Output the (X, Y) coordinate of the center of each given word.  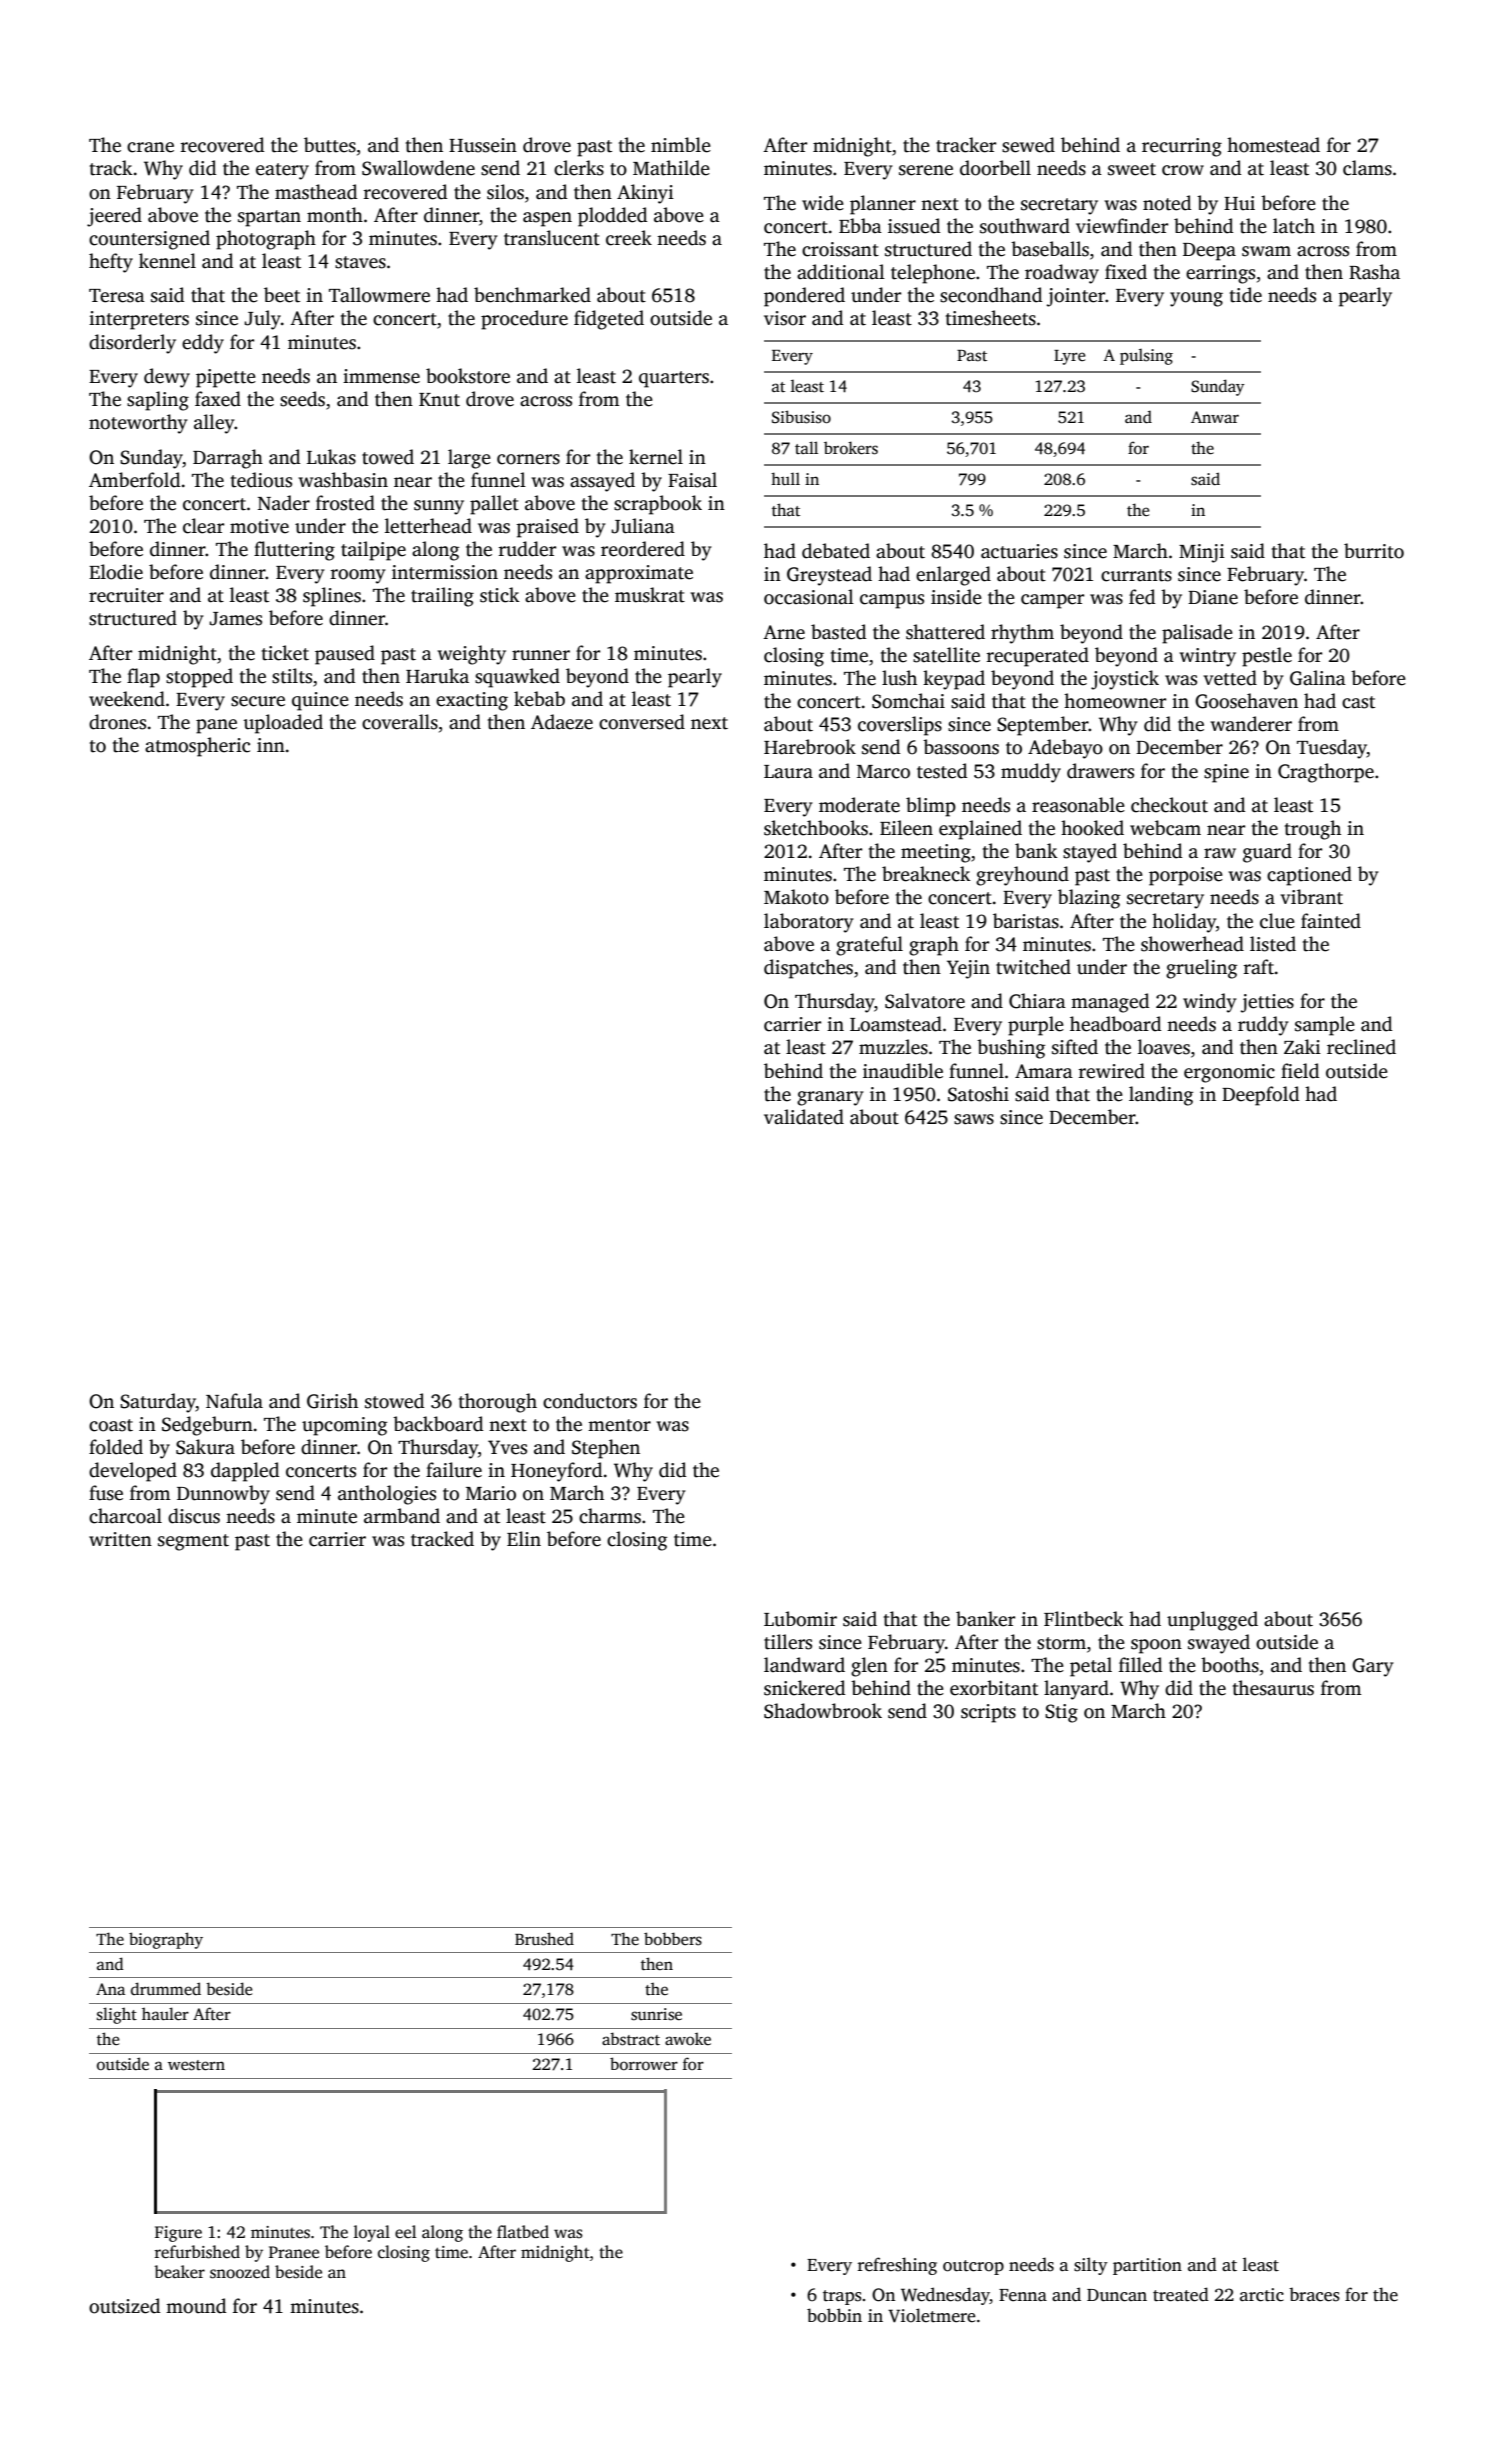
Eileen (906, 828)
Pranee (294, 2252)
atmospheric (197, 747)
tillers (788, 1642)
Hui (1239, 203)
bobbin (834, 2315)
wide (823, 203)
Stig (1061, 1713)
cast (1358, 702)
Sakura (205, 1447)
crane (150, 147)
